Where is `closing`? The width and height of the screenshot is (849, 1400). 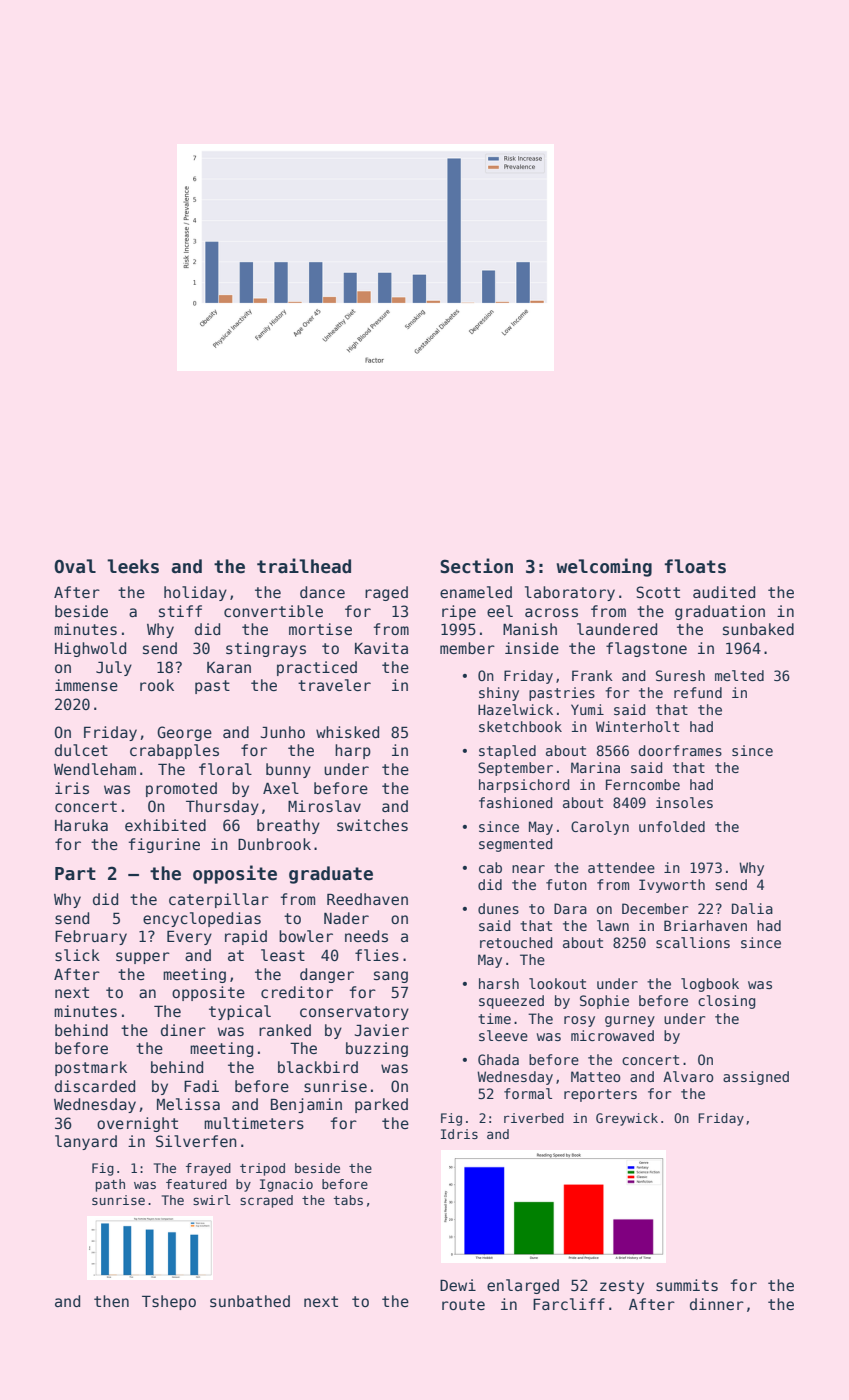
closing is located at coordinates (726, 1002).
